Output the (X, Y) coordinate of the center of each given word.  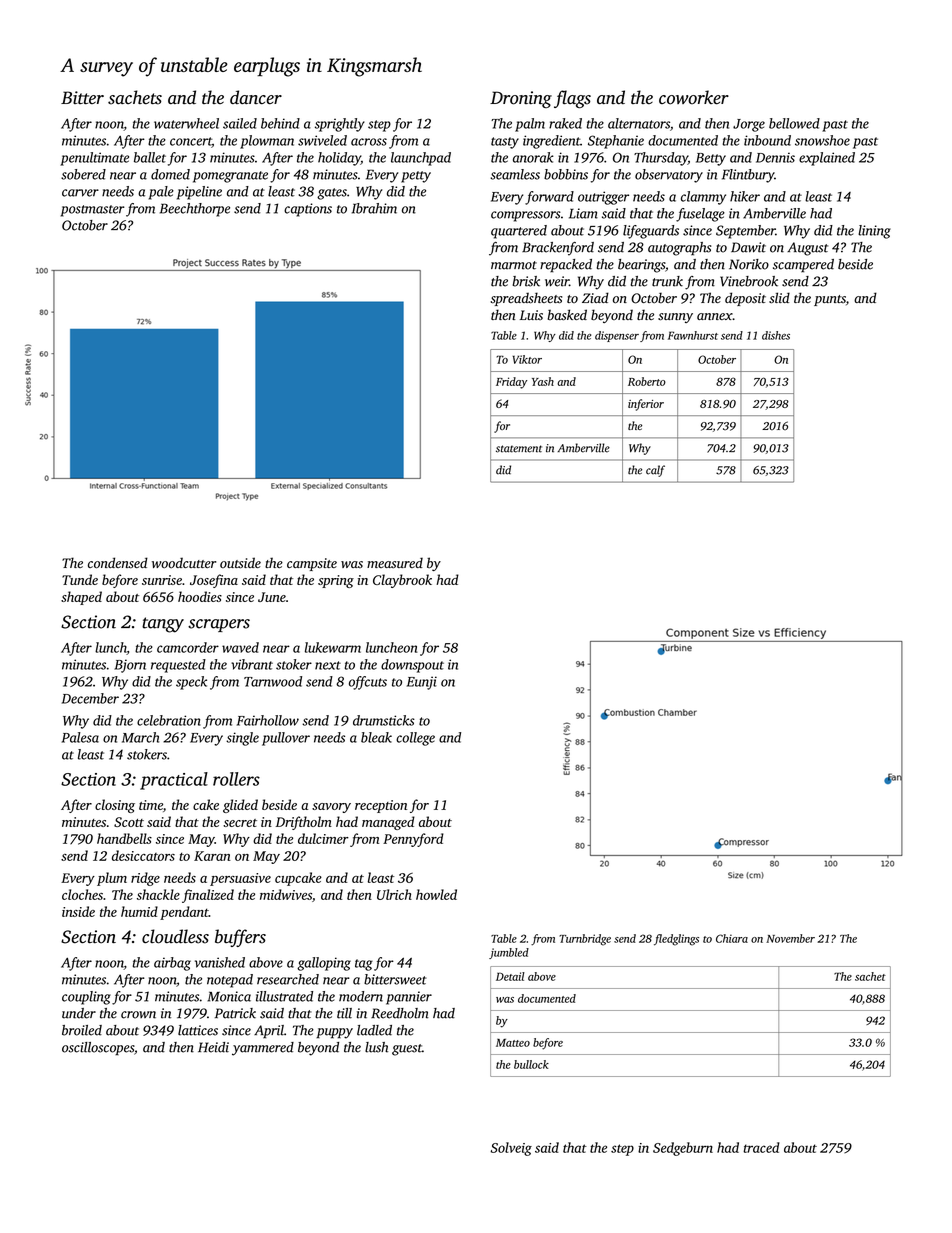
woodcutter (184, 563)
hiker (745, 196)
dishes (776, 335)
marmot (514, 265)
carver (80, 193)
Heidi (213, 1047)
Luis (531, 315)
